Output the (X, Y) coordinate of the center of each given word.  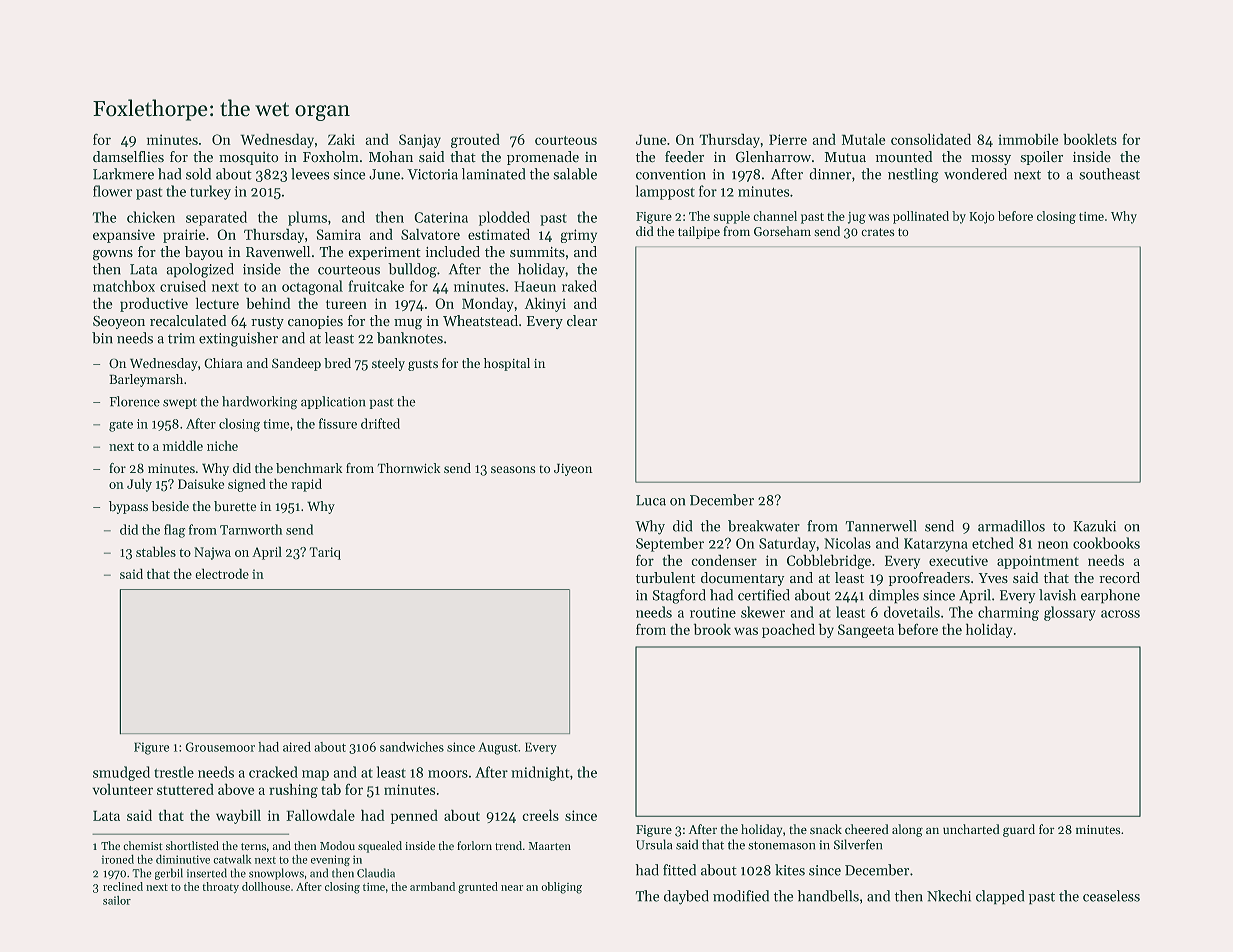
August (498, 748)
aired (297, 747)
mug (408, 324)
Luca (651, 500)
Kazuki (1094, 526)
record (1119, 578)
